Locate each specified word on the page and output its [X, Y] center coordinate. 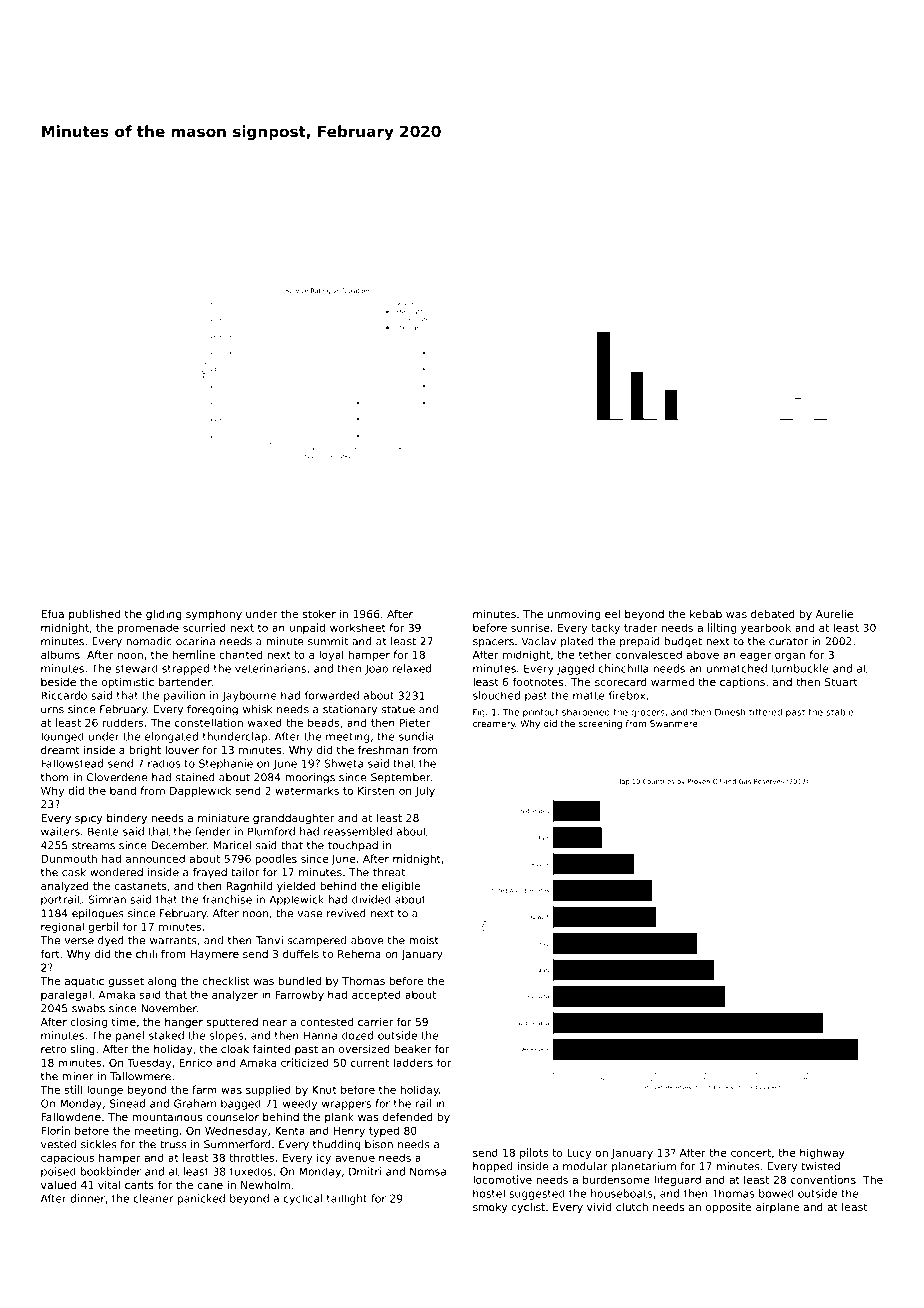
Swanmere [674, 723]
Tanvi [269, 940]
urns [52, 710]
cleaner [153, 1198]
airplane [777, 1207]
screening [600, 724]
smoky [490, 1208]
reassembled [358, 831]
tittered [765, 712]
